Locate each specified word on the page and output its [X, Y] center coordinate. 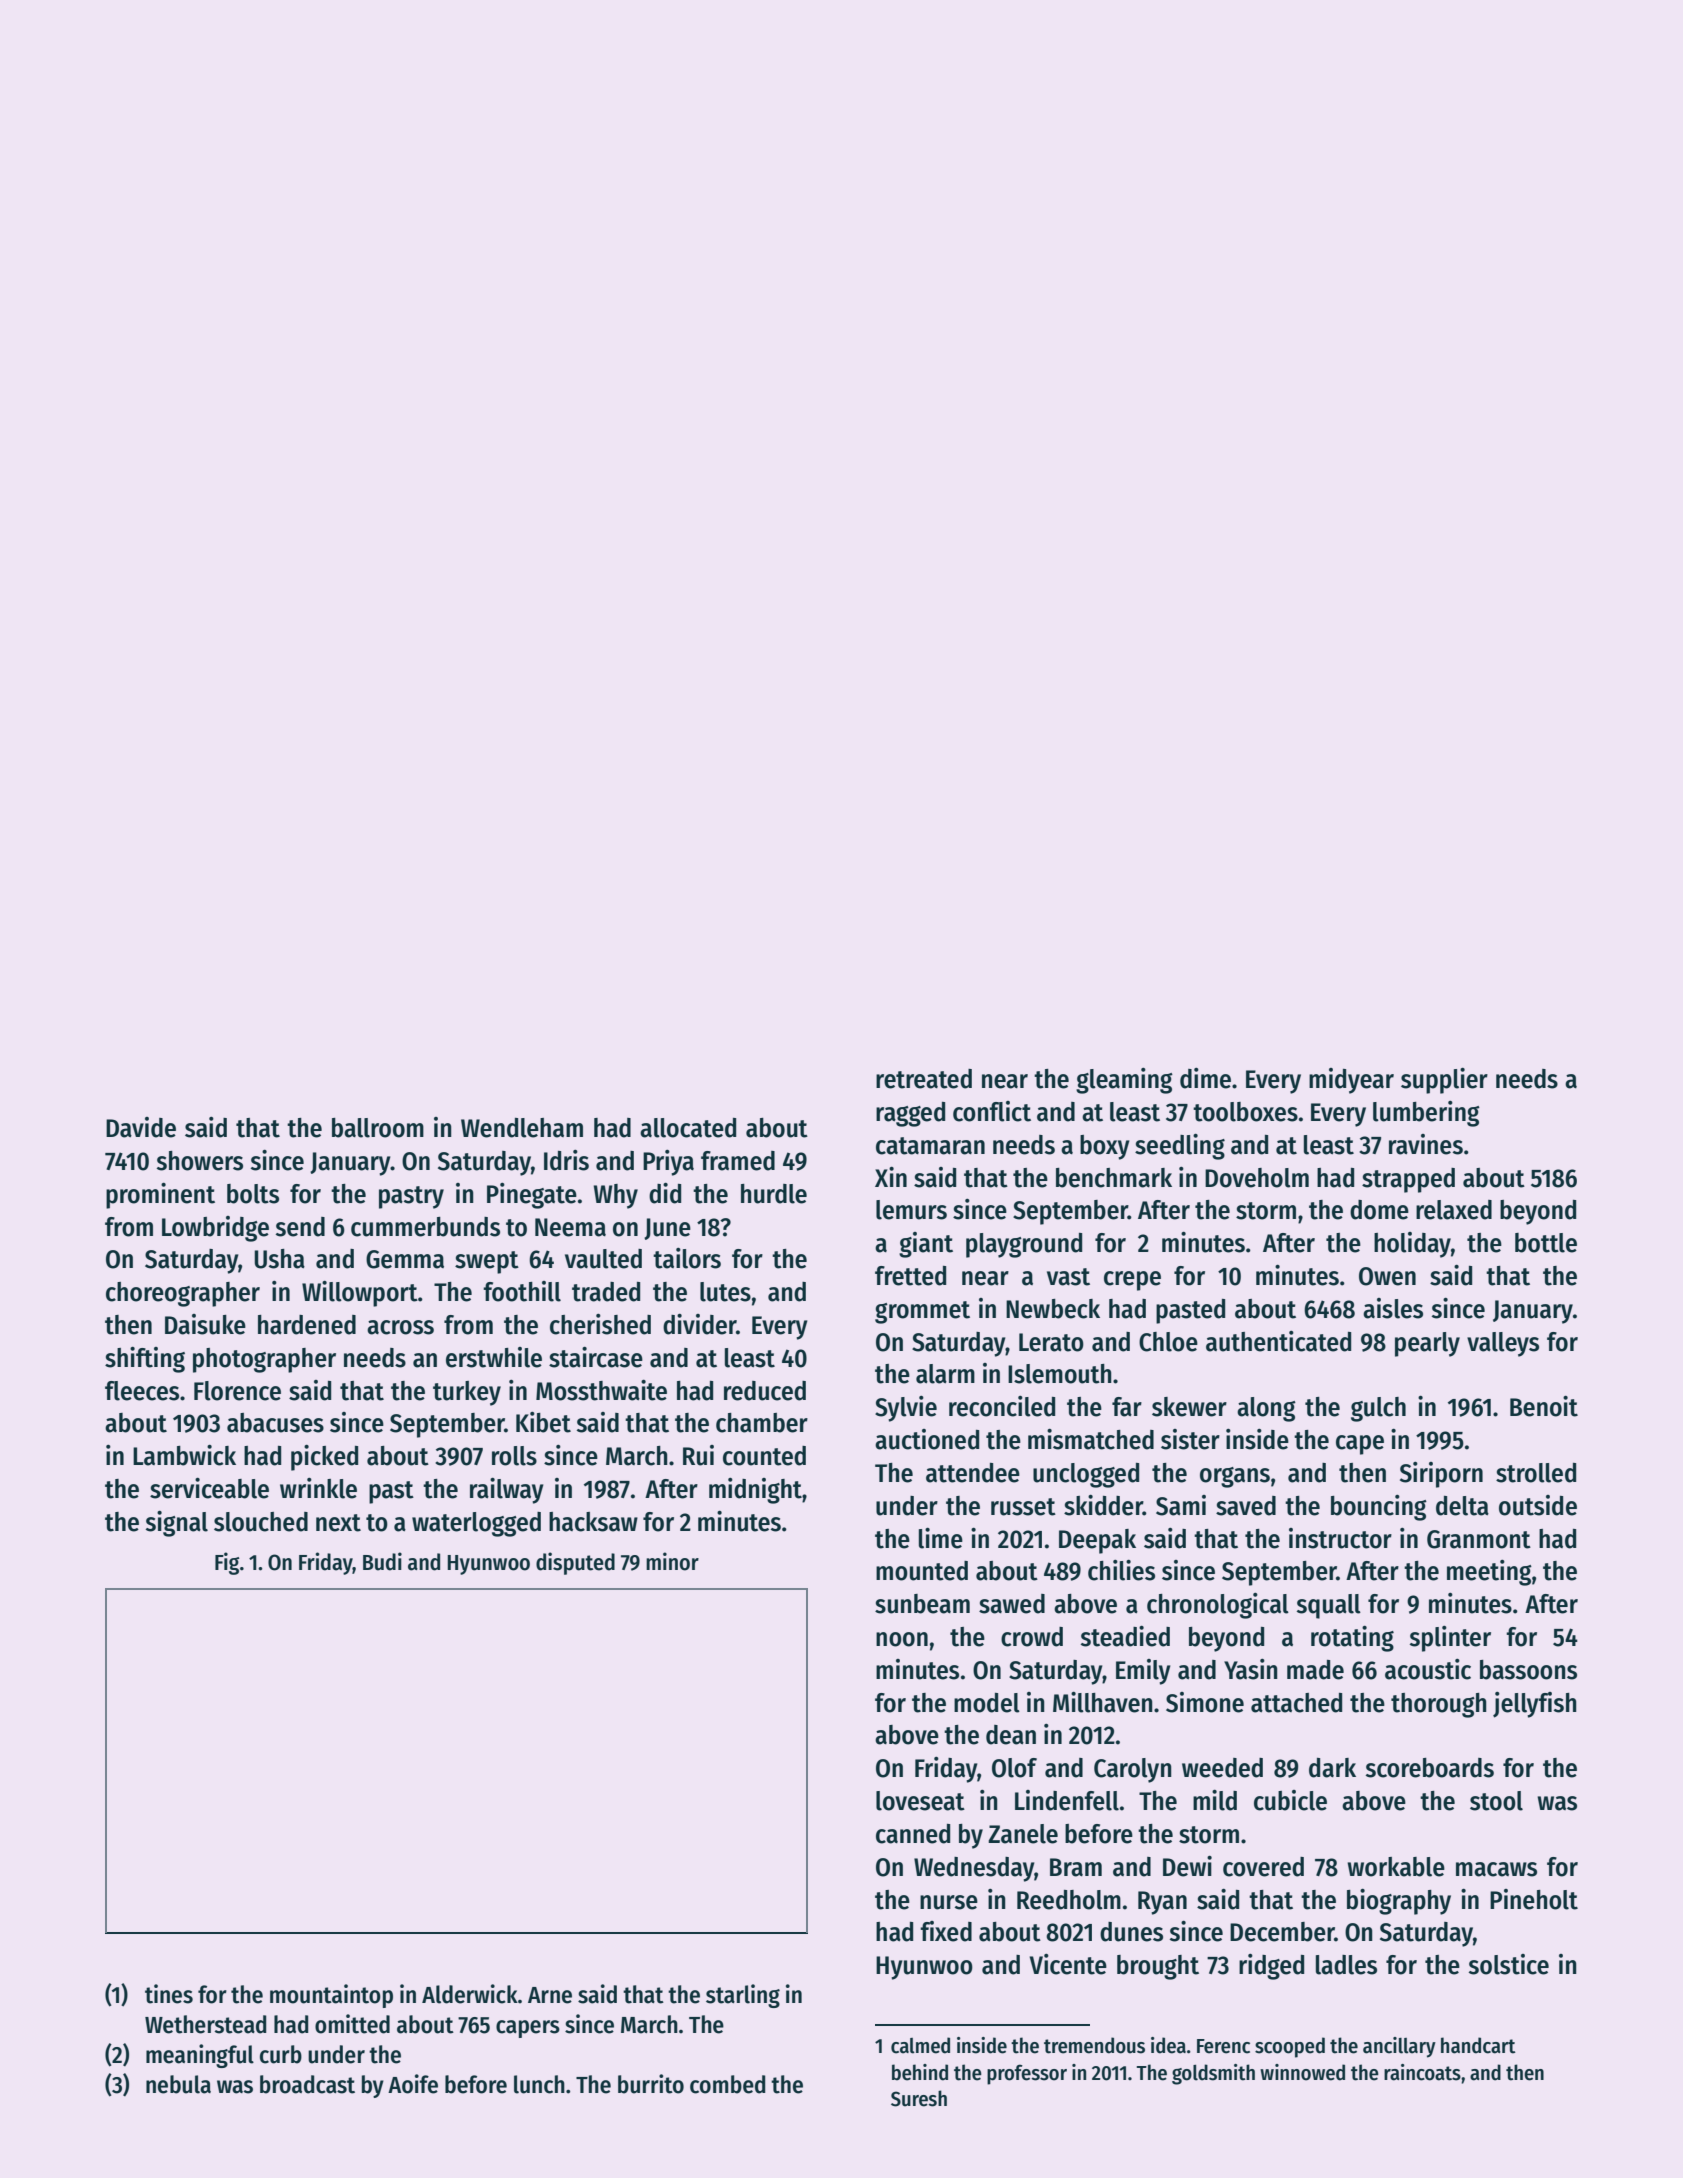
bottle [1546, 1243]
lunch [539, 2084]
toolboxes [1245, 1112]
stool [1496, 1801]
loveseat [920, 1801]
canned [913, 1834]
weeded [1222, 1768]
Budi [382, 1561]
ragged [910, 1114]
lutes [725, 1292]
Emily [1143, 1672]
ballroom [378, 1128]
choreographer [183, 1294]
